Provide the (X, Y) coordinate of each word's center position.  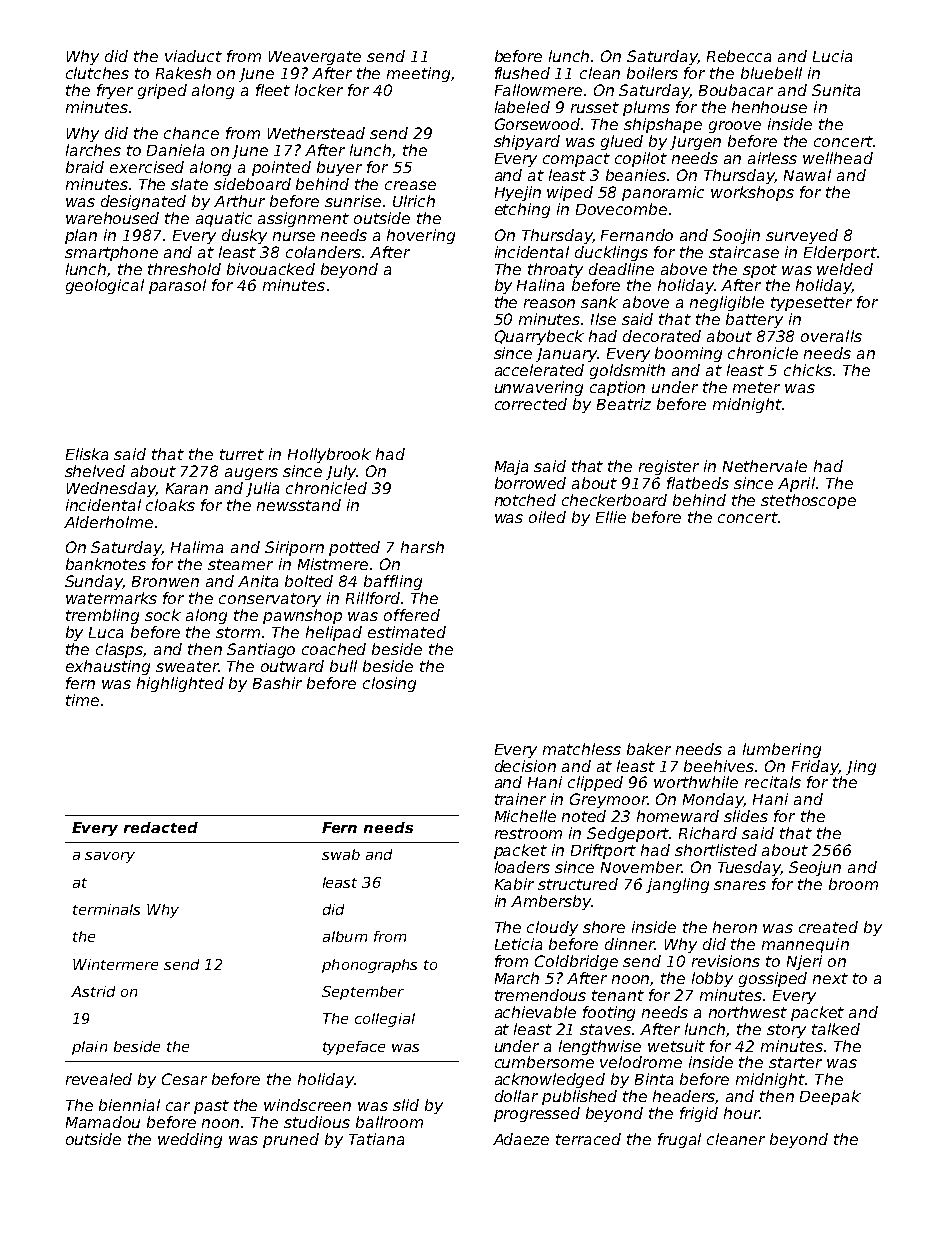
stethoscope (808, 501)
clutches (97, 73)
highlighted (180, 684)
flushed (522, 73)
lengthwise (600, 1047)
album (345, 936)
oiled (547, 517)
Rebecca (739, 56)
